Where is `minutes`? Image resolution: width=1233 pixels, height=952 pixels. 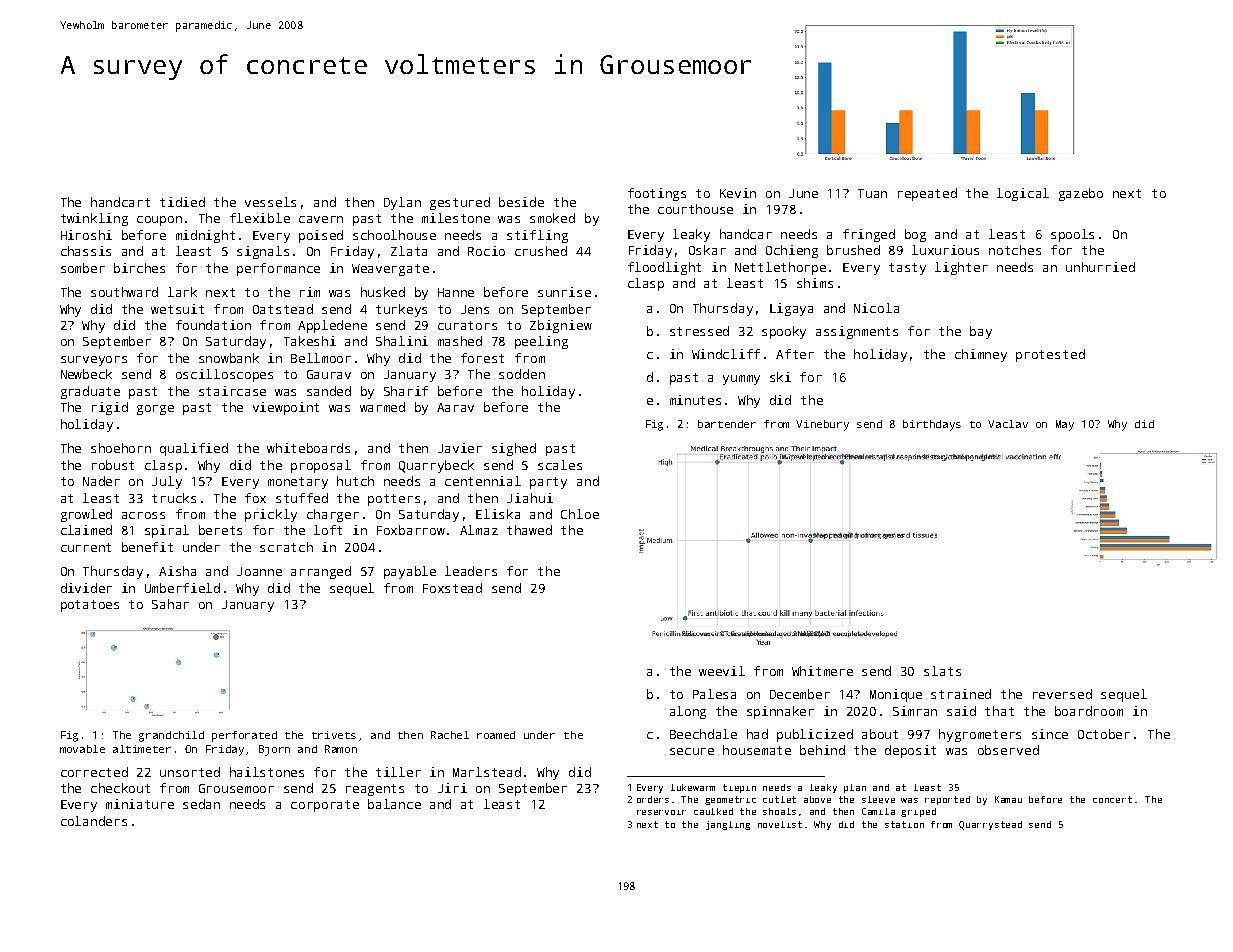
minutes is located at coordinates (695, 400).
